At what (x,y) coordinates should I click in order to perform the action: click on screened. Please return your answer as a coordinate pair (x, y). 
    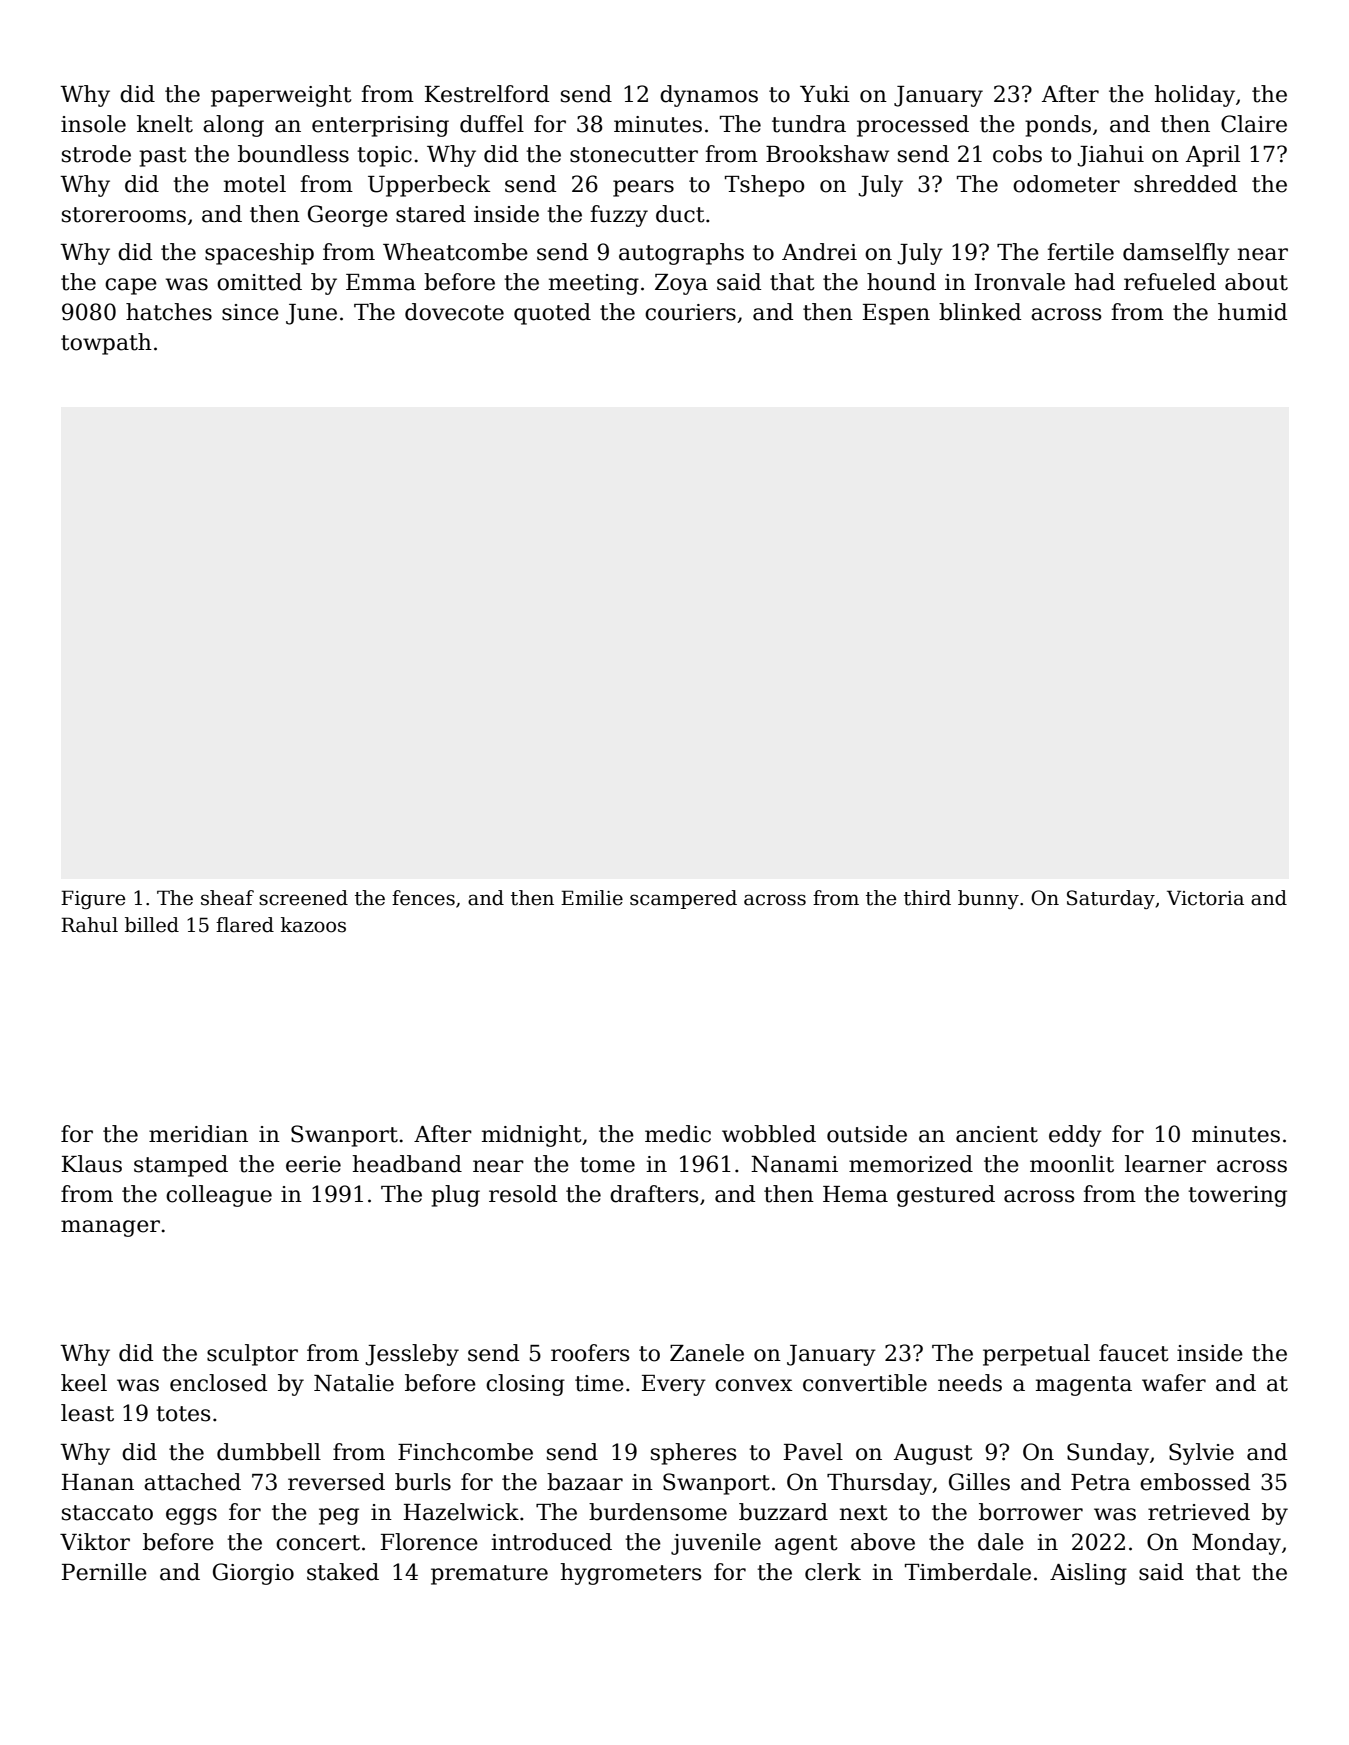
    Looking at the image, I should click on (303, 898).
